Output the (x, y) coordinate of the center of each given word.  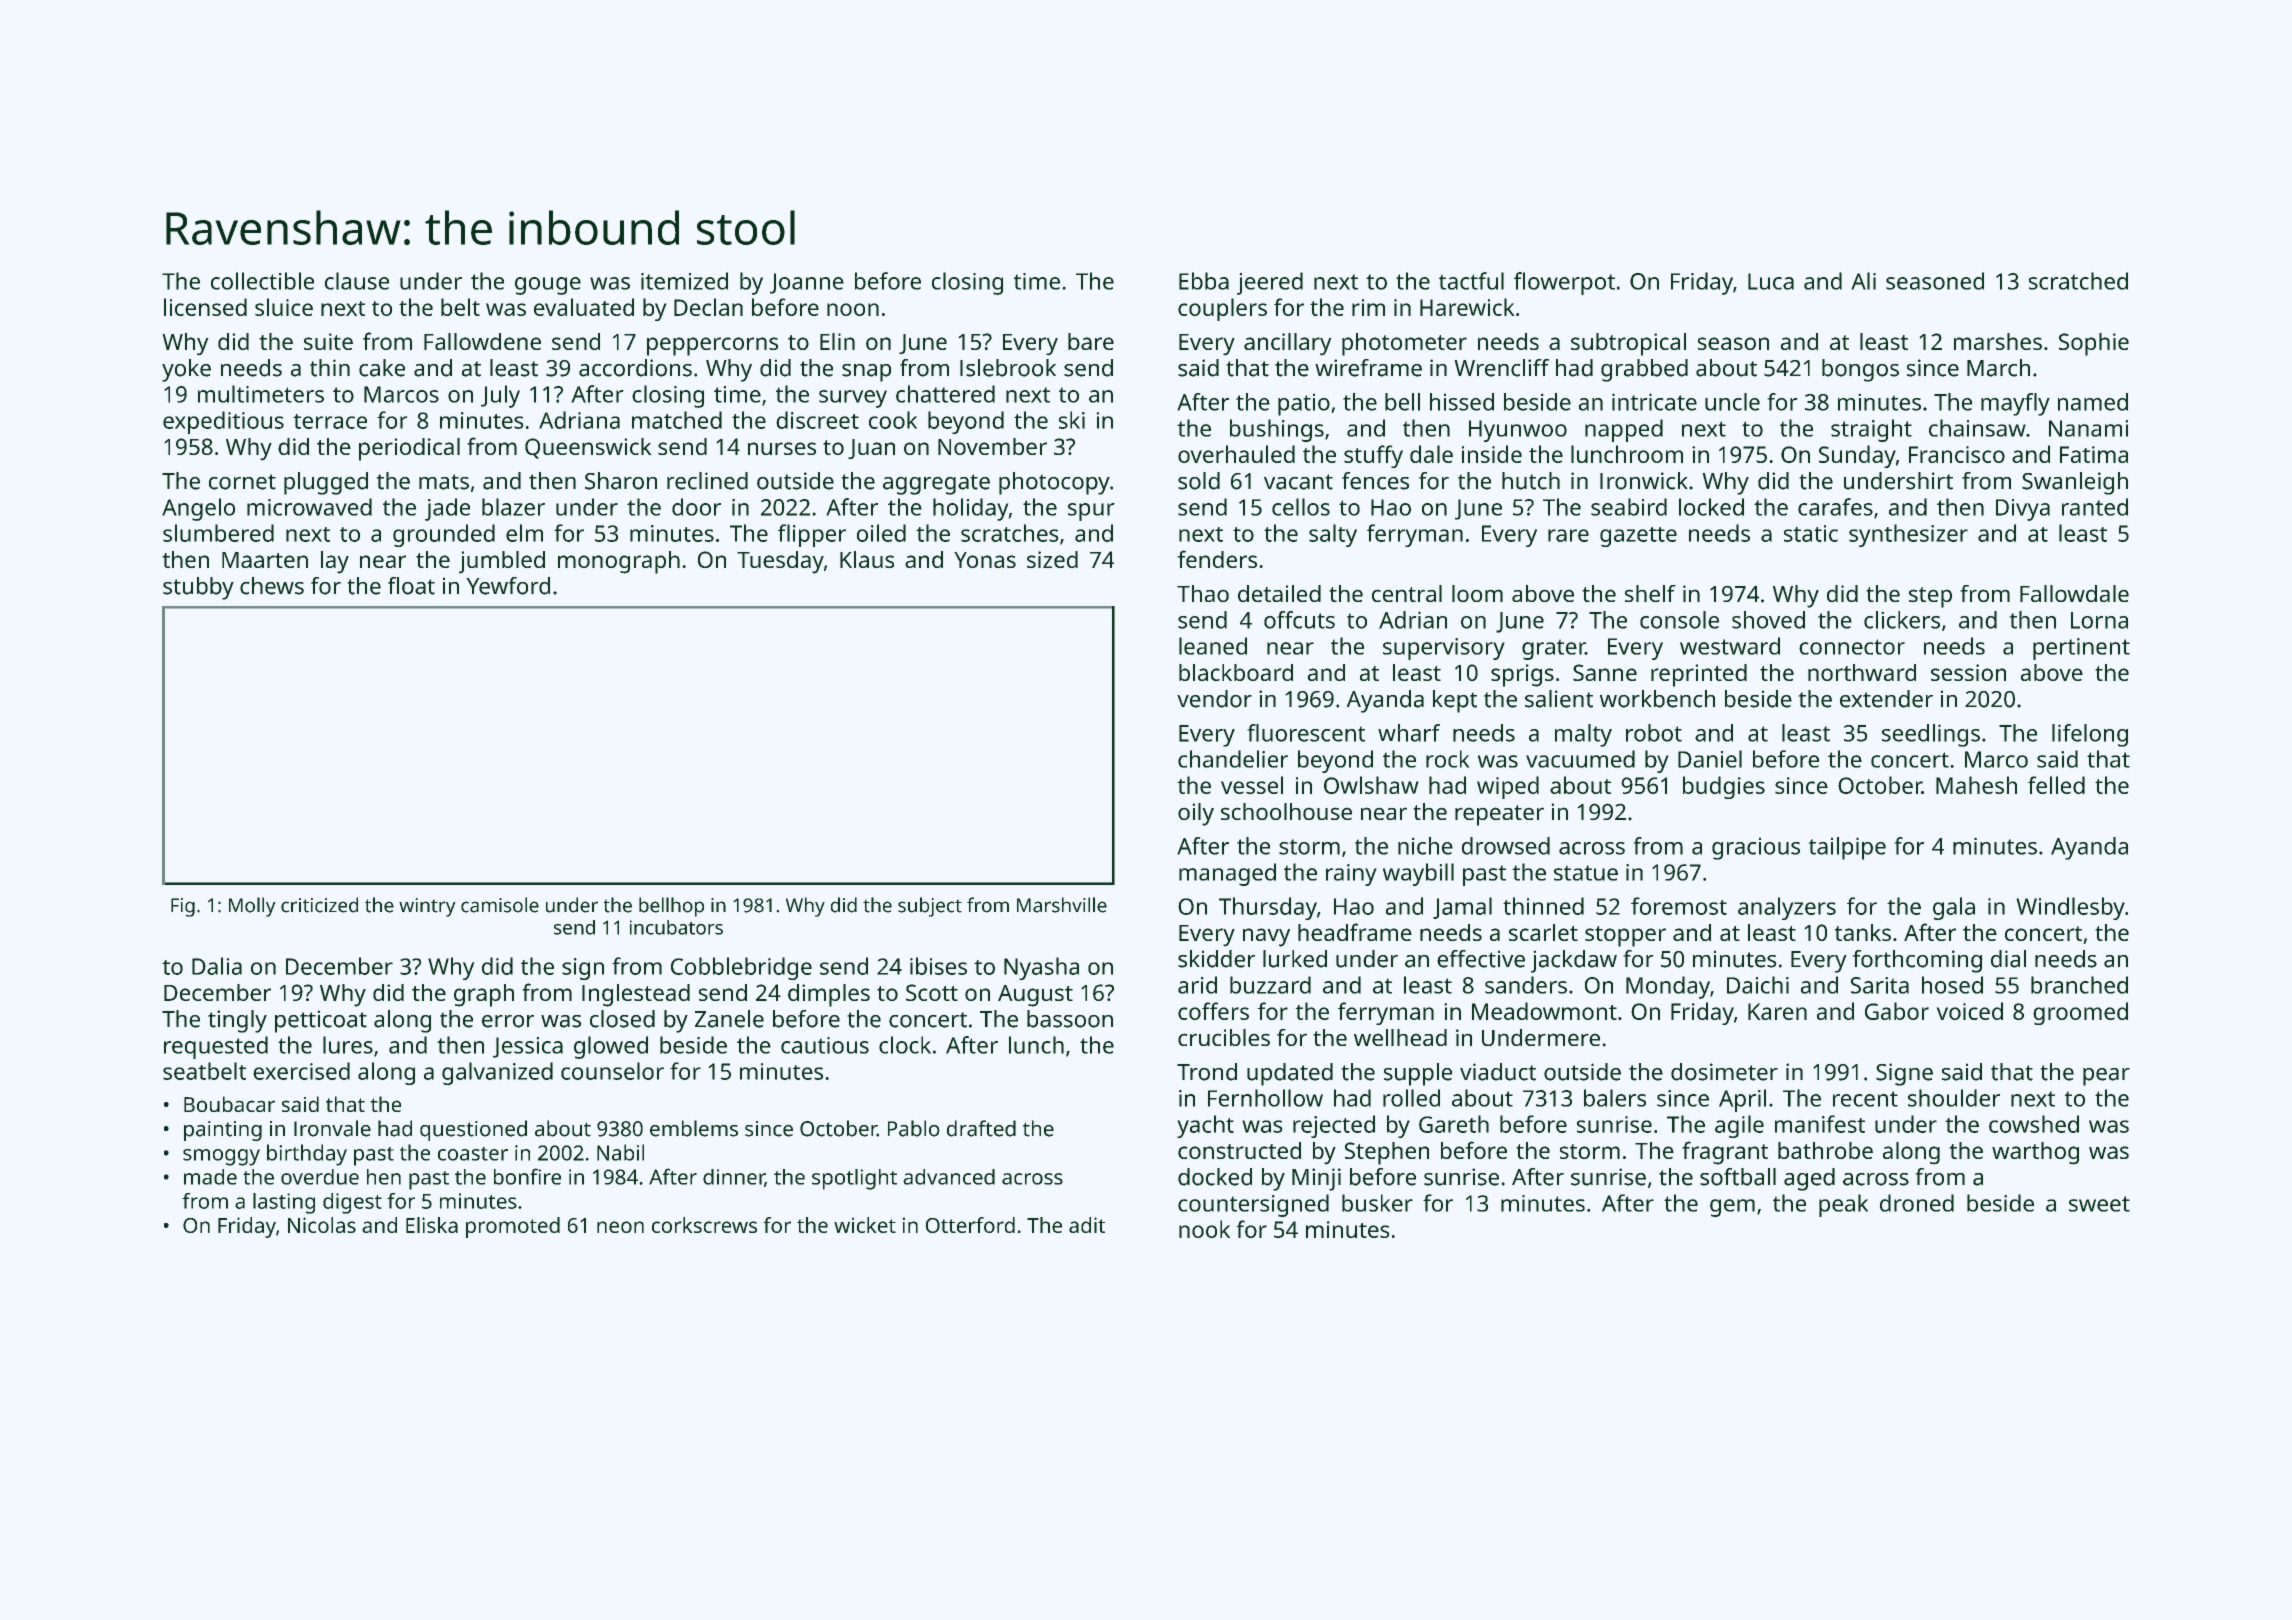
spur (1091, 512)
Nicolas (322, 1225)
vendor (1214, 699)
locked (1711, 507)
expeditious (223, 422)
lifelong (2090, 735)
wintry (427, 907)
